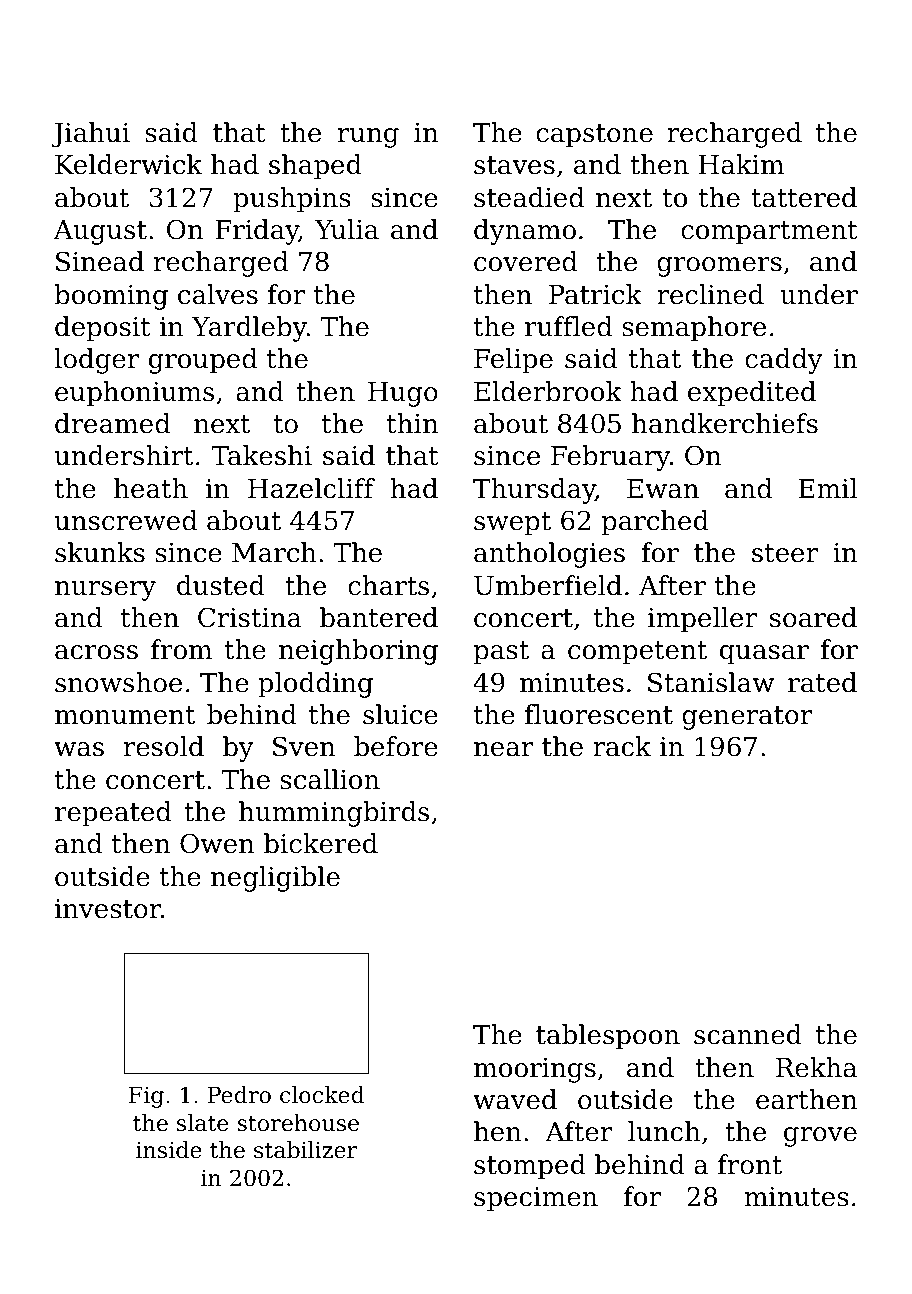 The height and width of the page is (1294, 912). Describe the element at coordinates (702, 620) in the page. I see `impeller` at that location.
